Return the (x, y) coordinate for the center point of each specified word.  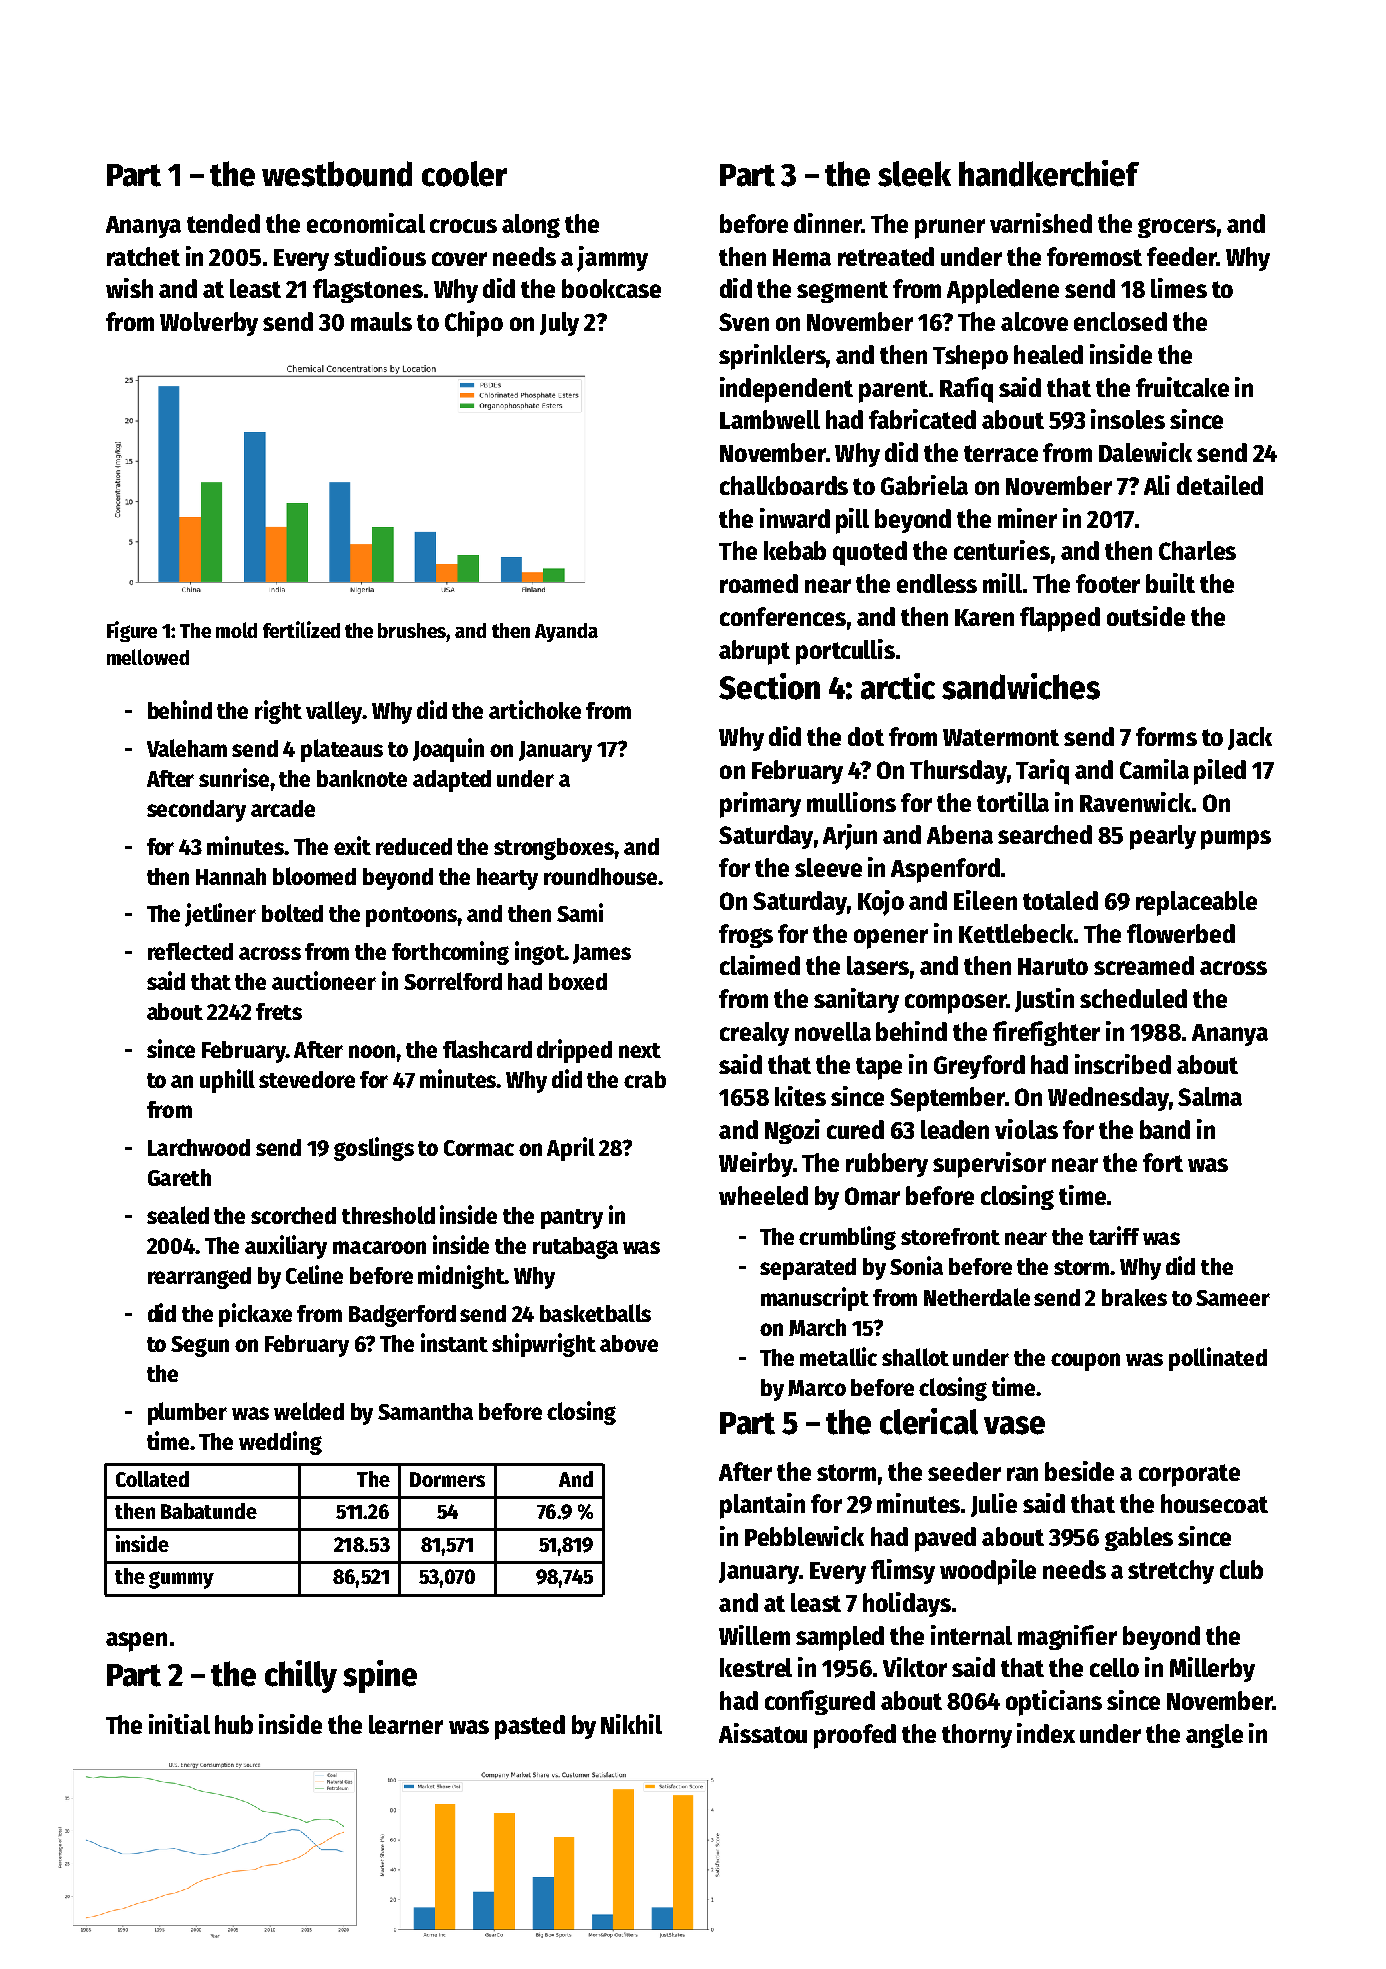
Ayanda (566, 632)
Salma (1210, 1096)
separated (808, 1269)
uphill (227, 1081)
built (1170, 583)
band (1165, 1129)
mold (236, 630)
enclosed (1120, 321)
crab (645, 1079)
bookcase (611, 288)
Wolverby (209, 324)
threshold (388, 1215)
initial (179, 1724)
